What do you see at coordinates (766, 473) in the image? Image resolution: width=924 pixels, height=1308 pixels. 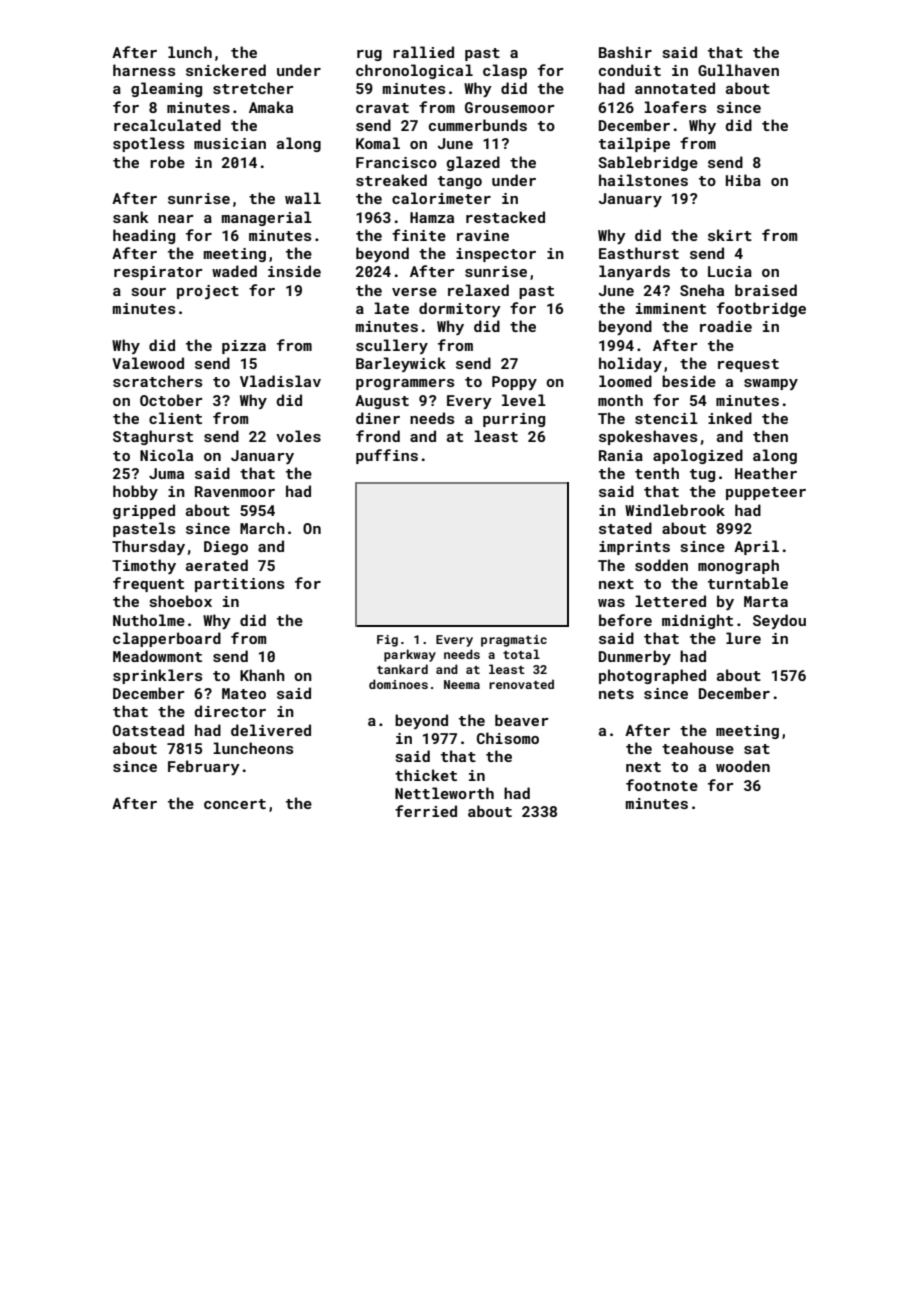 I see `Heather` at bounding box center [766, 473].
